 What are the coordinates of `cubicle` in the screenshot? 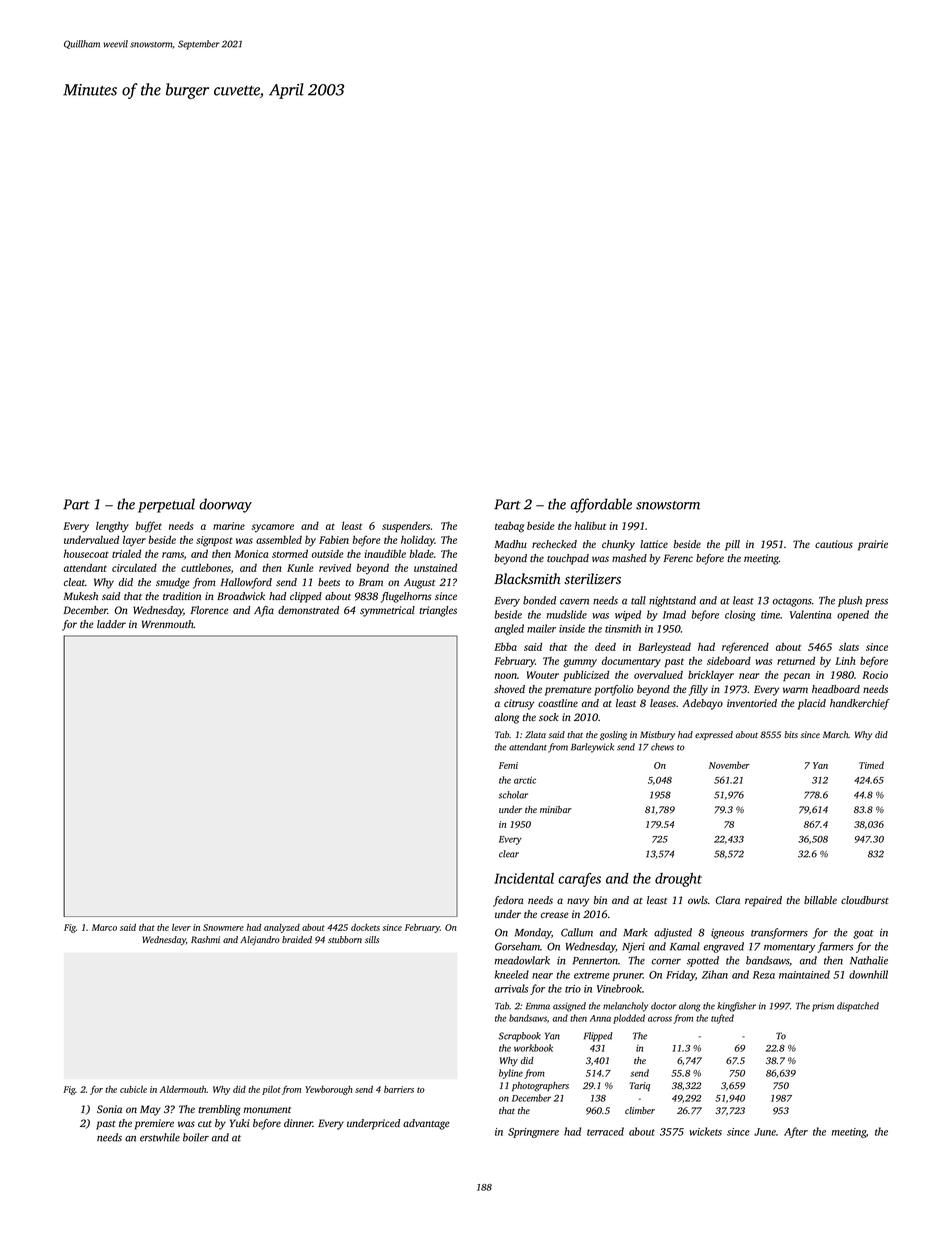 It's located at (133, 1089).
